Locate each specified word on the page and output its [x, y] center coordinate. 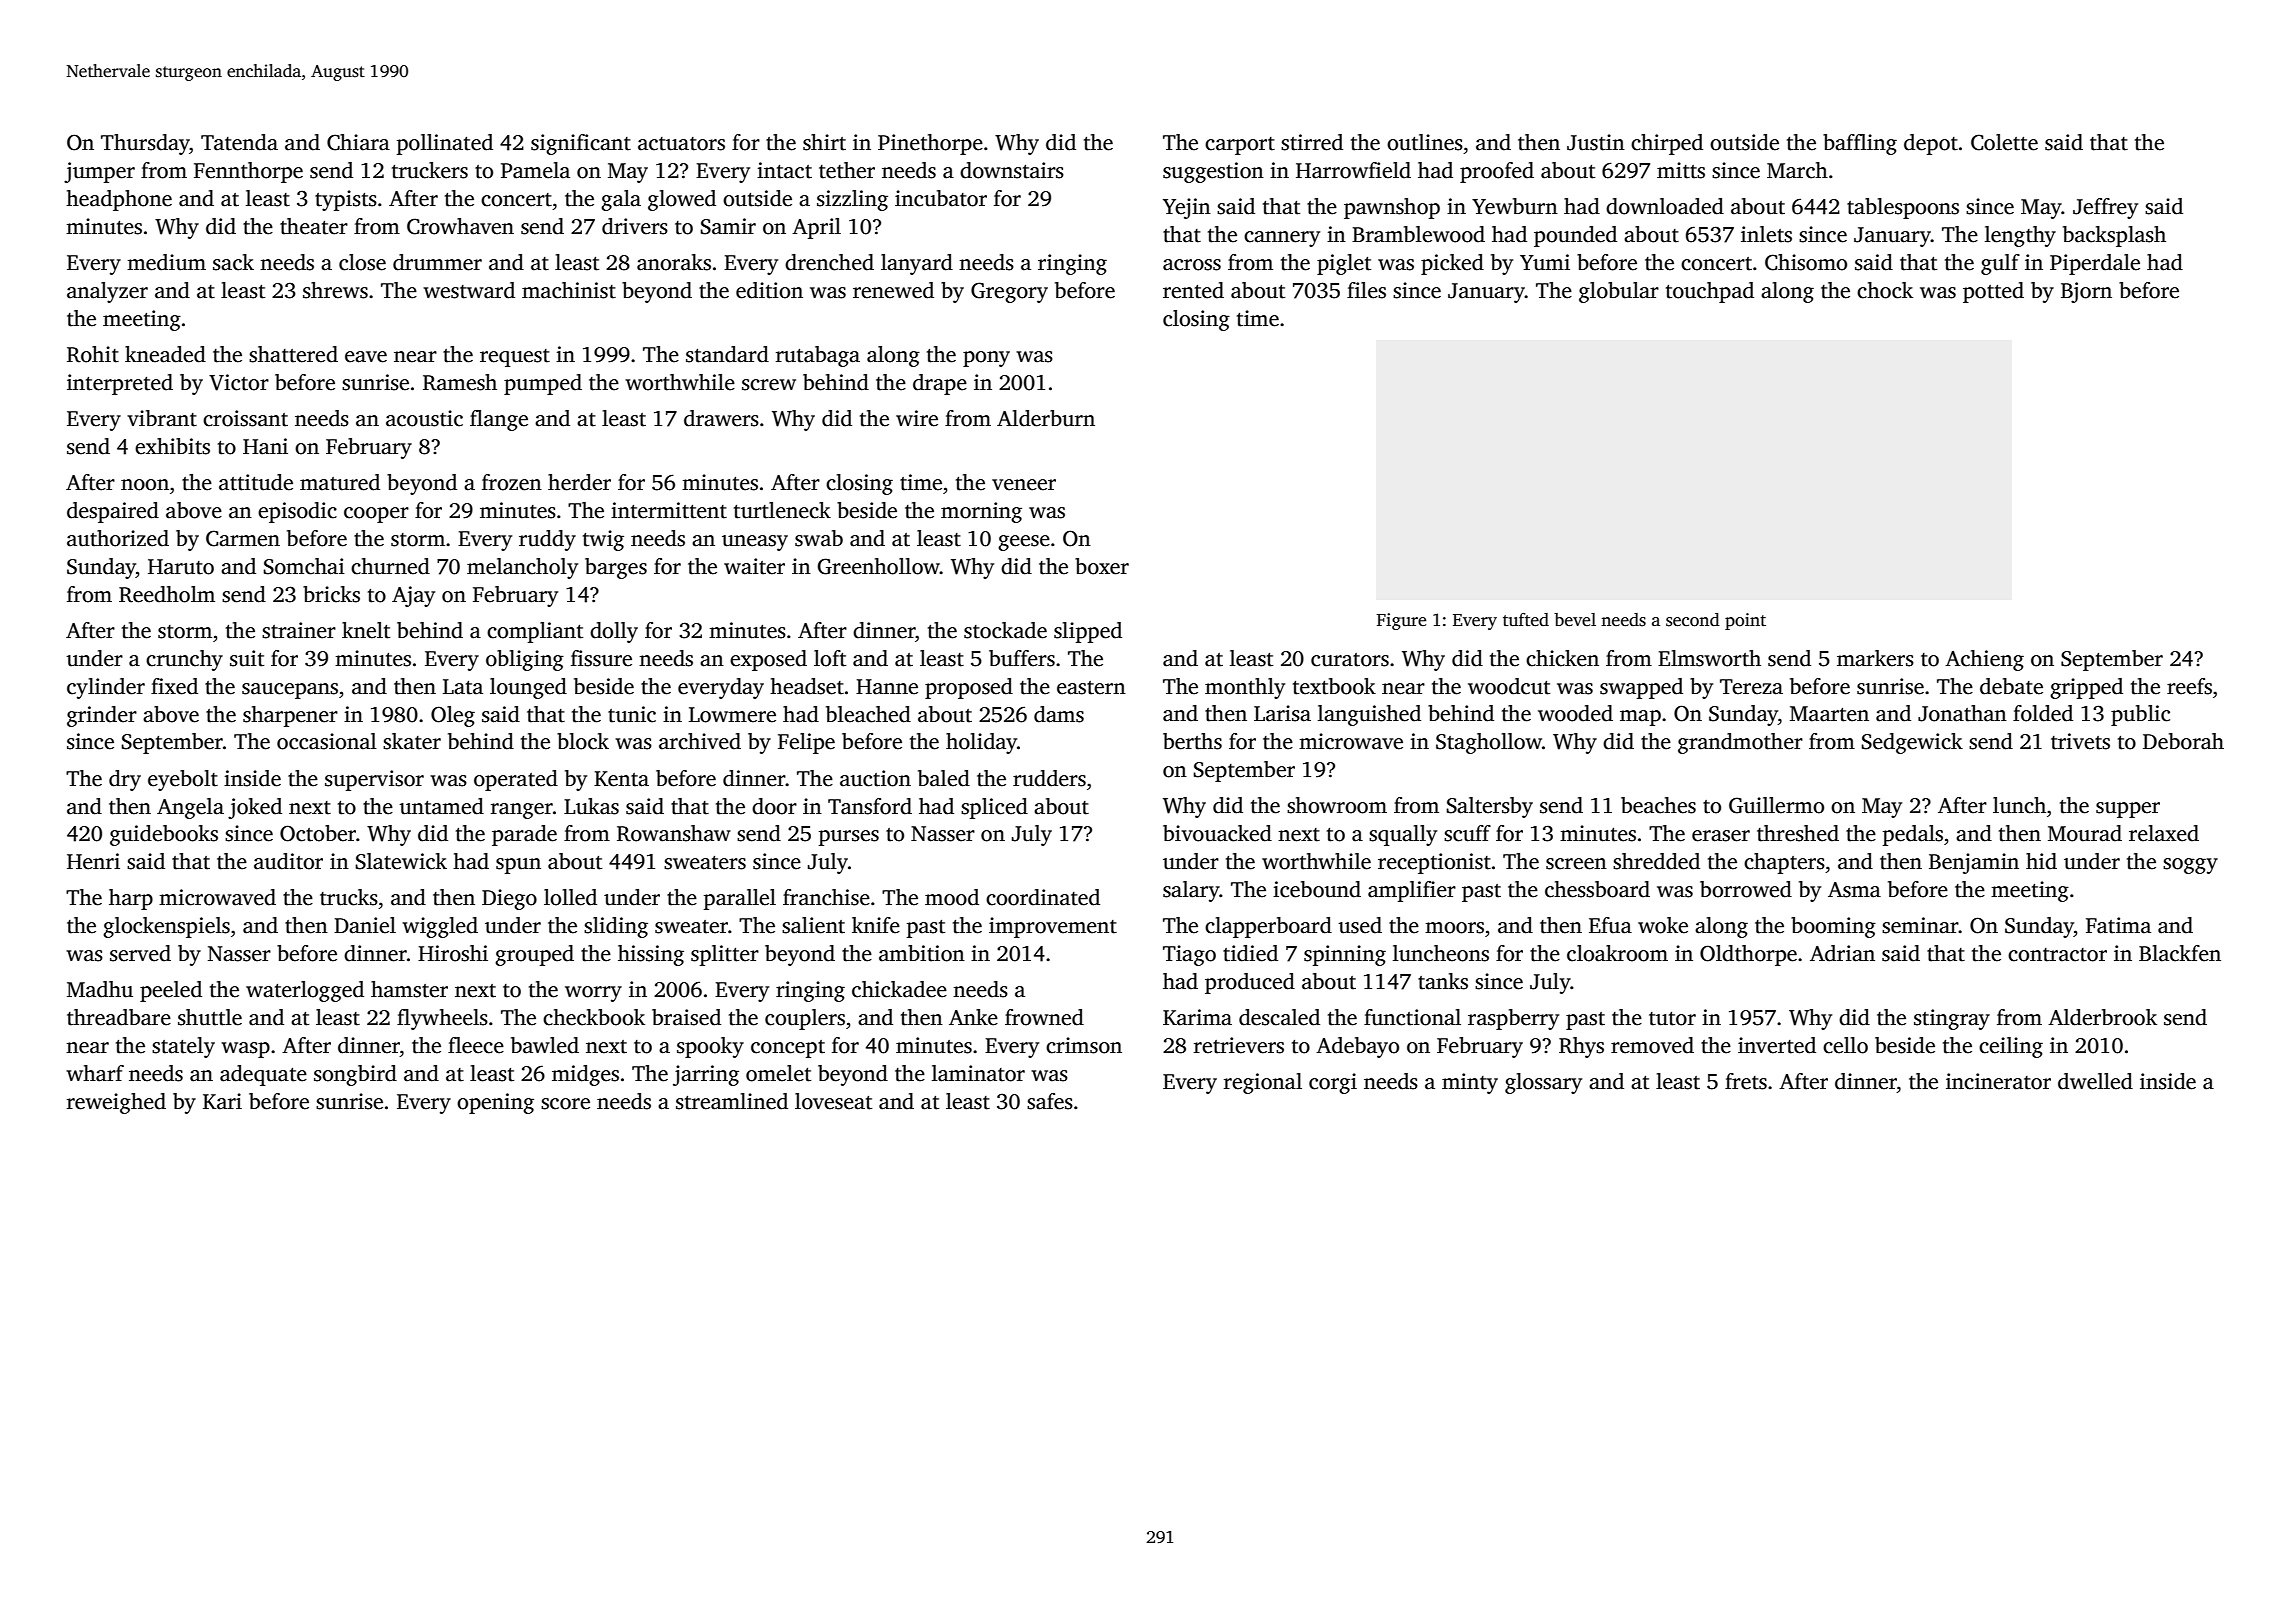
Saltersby [1489, 807]
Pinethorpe [930, 144]
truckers [430, 170]
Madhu [100, 989]
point [1745, 621]
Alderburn [1046, 418]
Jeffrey [2105, 208]
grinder [102, 716]
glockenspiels [166, 927]
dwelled [2095, 1081]
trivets [2080, 741]
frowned [1044, 1017]
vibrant [162, 418]
